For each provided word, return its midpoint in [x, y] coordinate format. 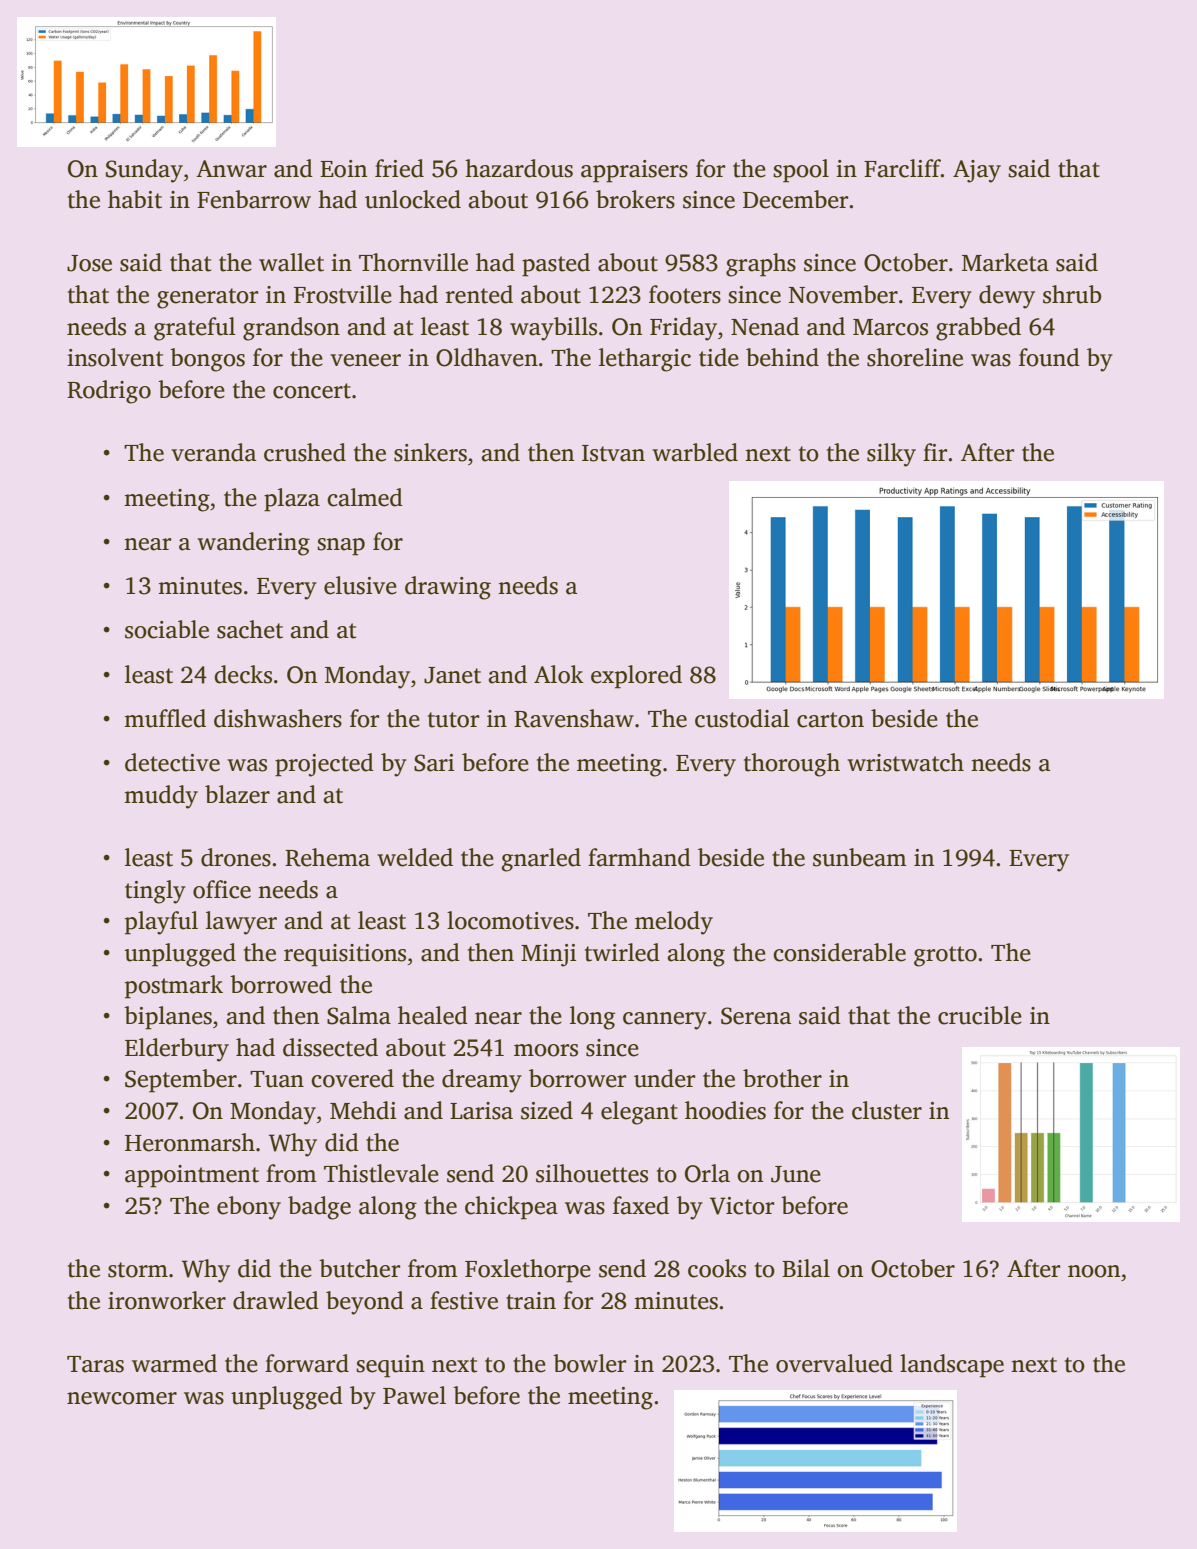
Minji [548, 955]
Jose [89, 263]
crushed [305, 452]
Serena [756, 1016]
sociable [167, 629]
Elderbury [177, 1050]
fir [935, 452]
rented [479, 294]
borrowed [281, 984]
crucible [980, 1015]
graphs [761, 265]
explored [636, 677]
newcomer [122, 1398]
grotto [945, 956]
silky [891, 455]
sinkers [430, 452]
